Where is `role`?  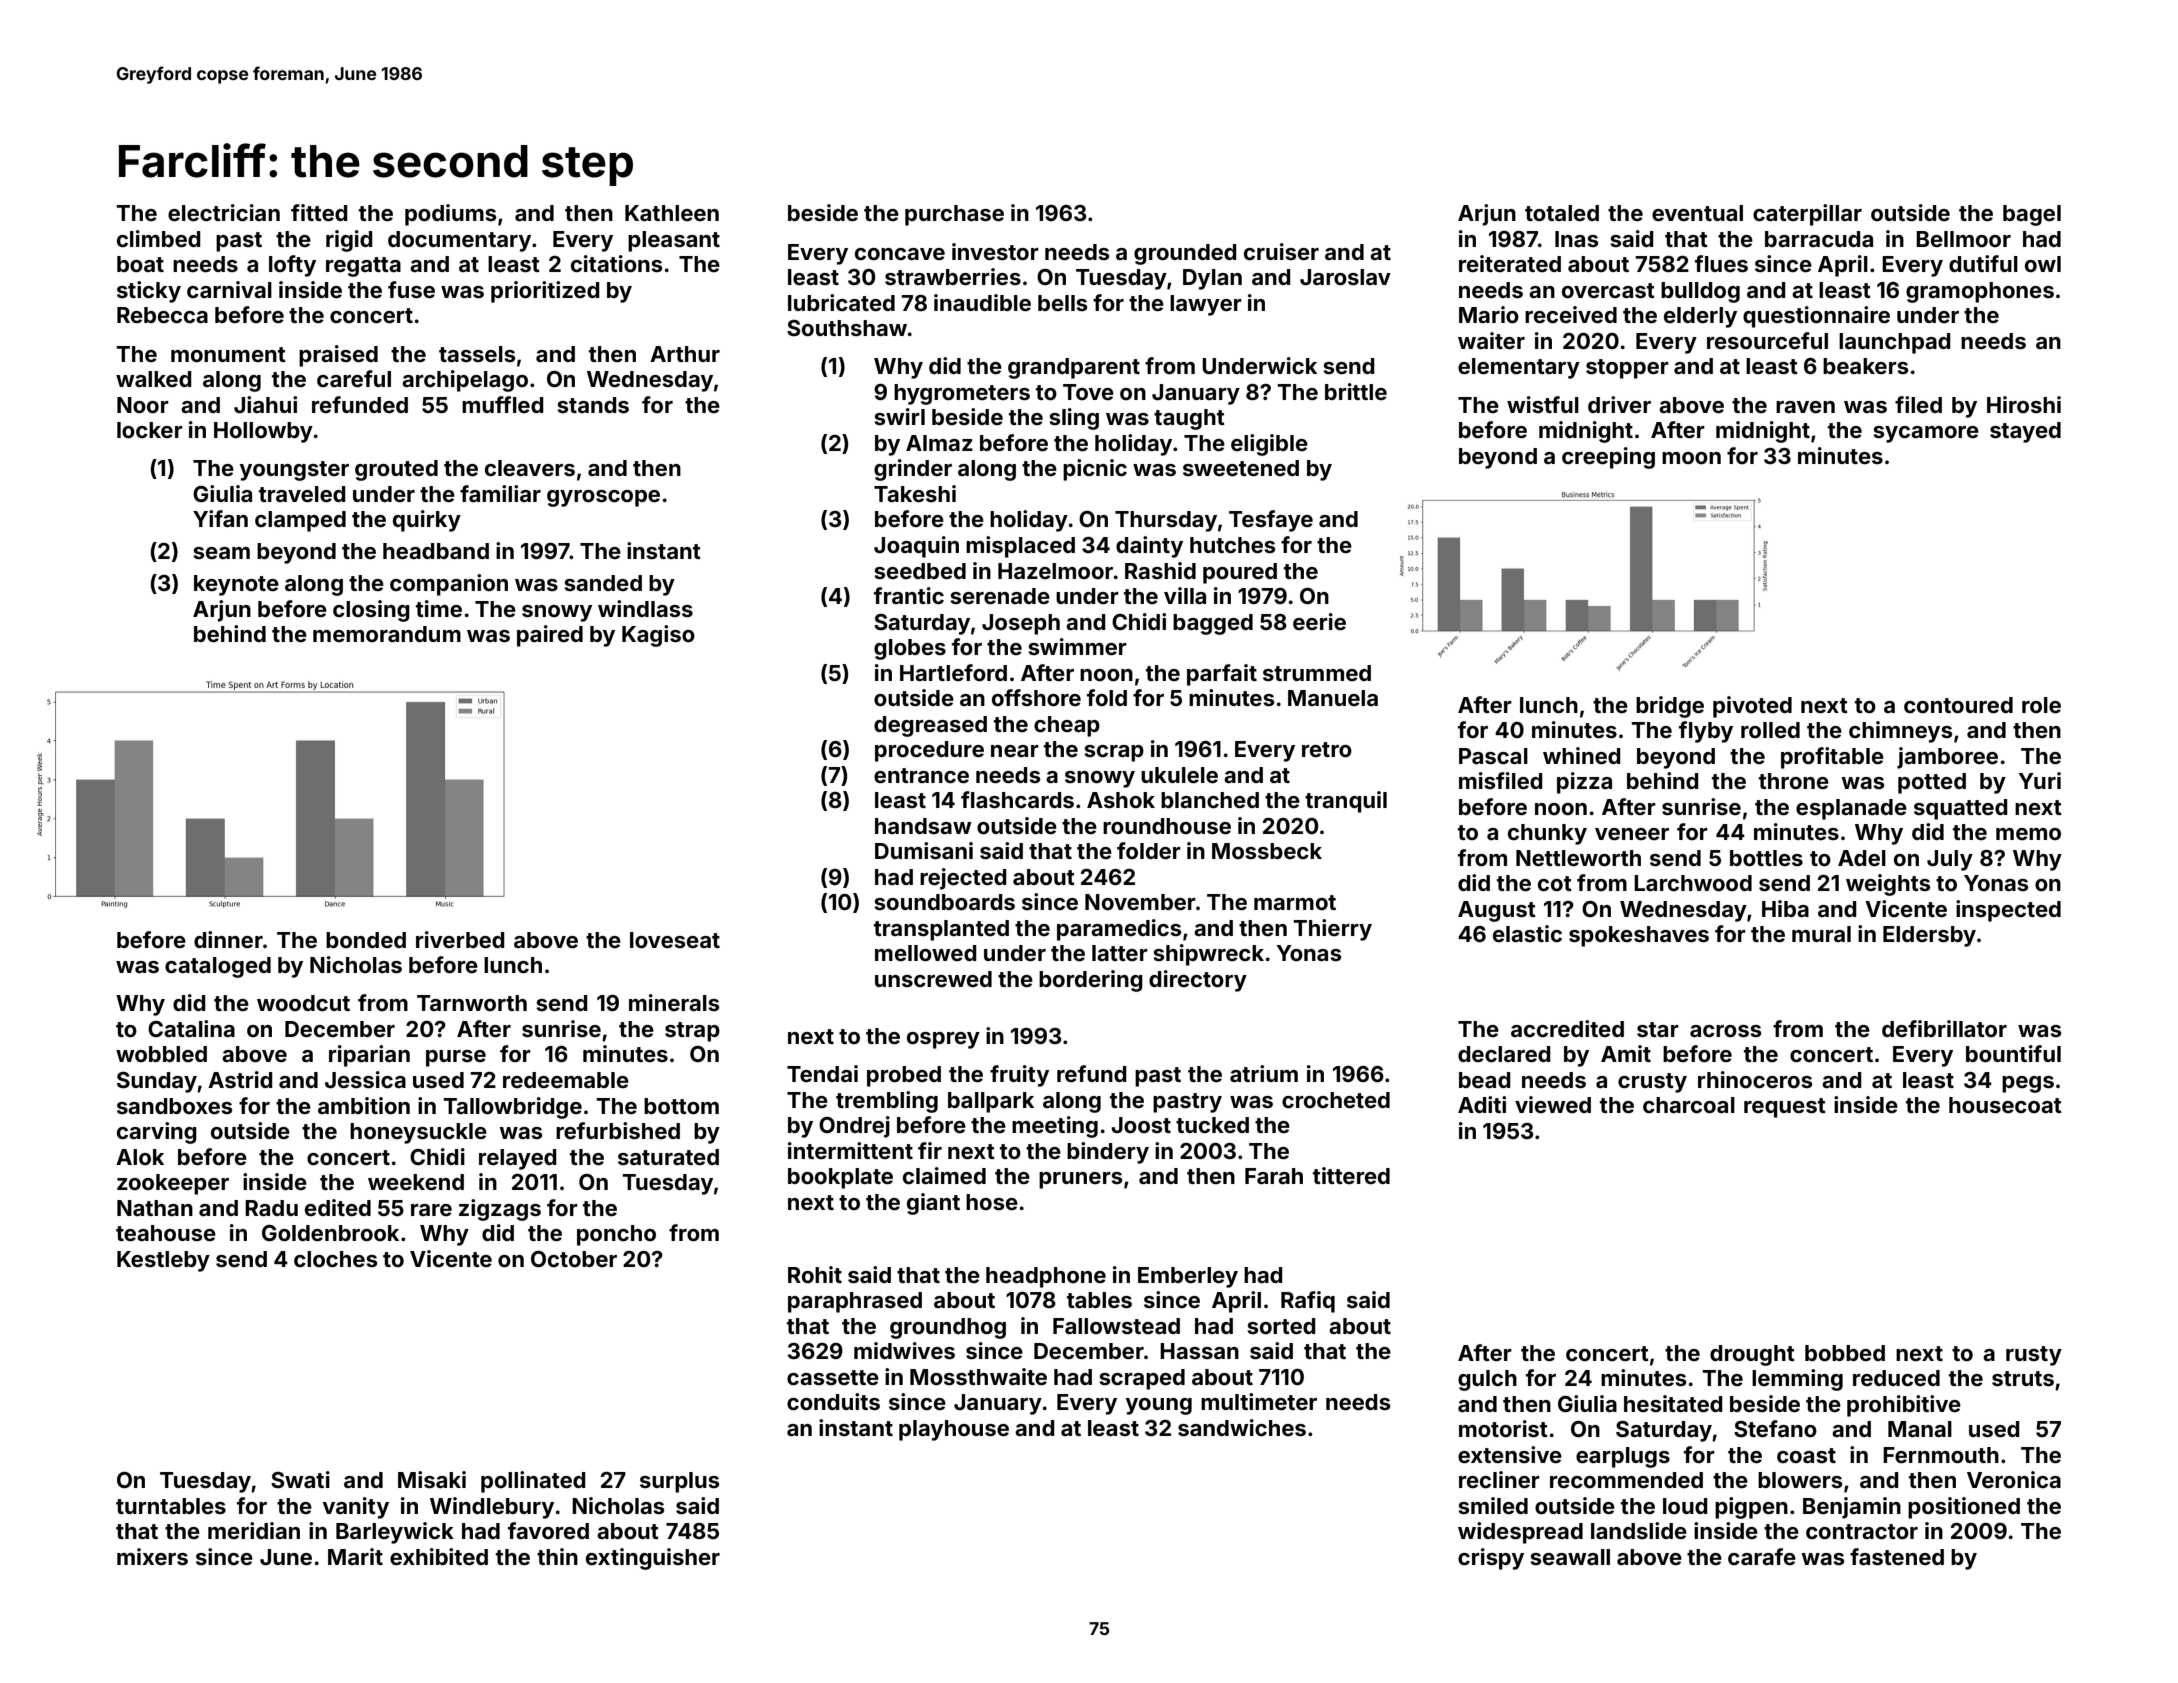
role is located at coordinates (2041, 705).
